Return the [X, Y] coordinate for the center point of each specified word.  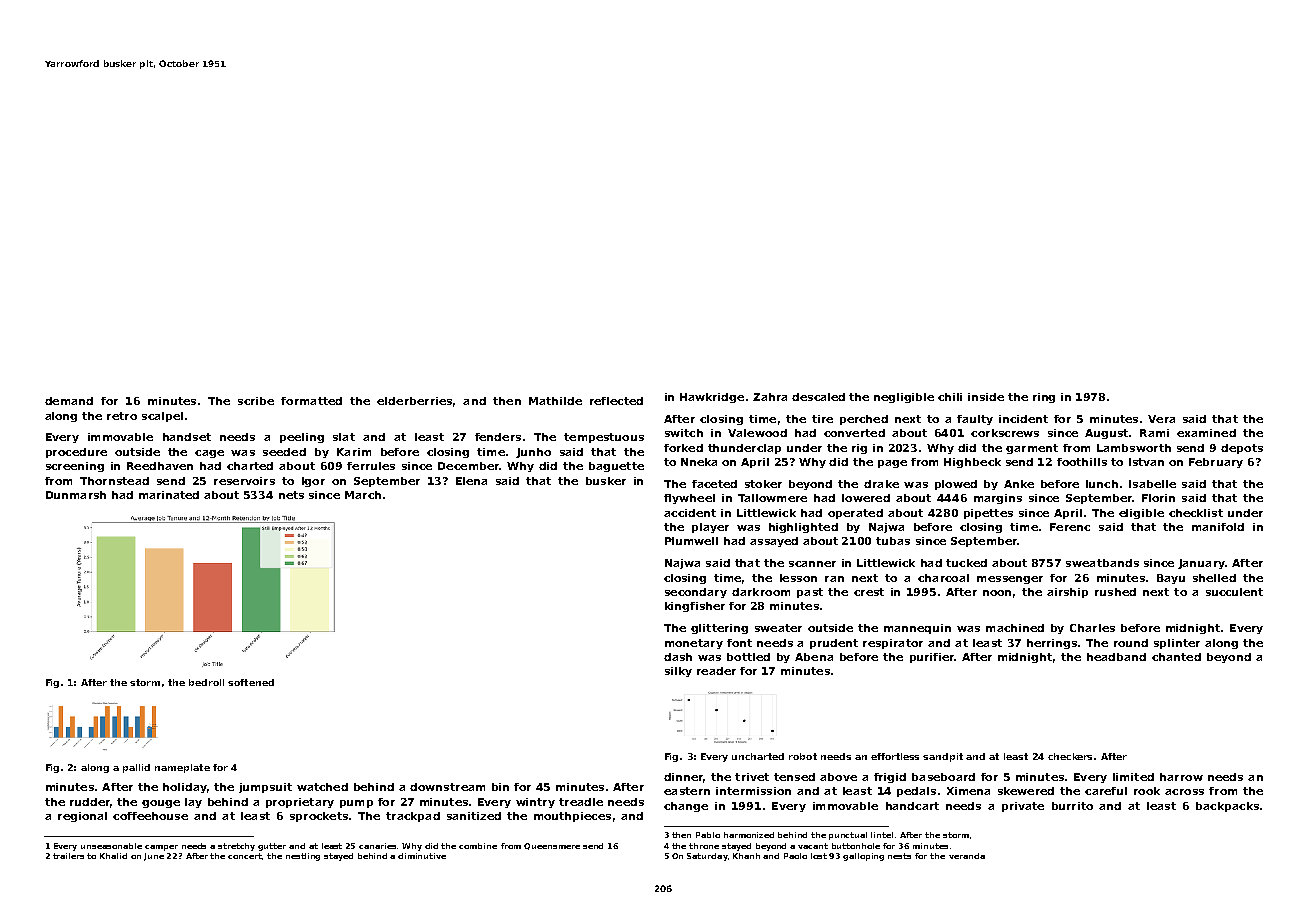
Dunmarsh [76, 495]
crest [869, 592]
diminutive [422, 856]
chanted [1176, 657]
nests [899, 856]
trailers [68, 856]
